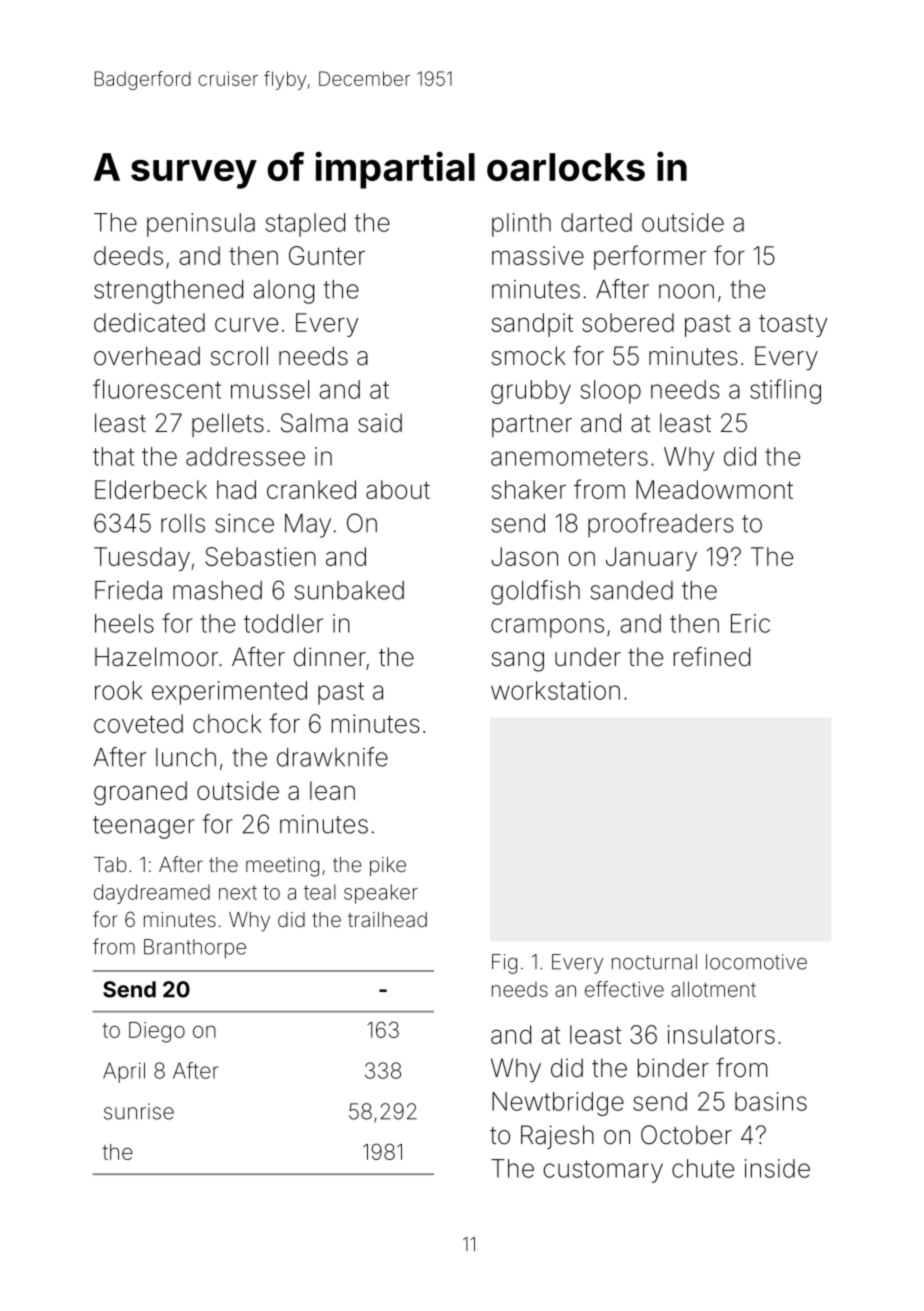 The height and width of the page is (1311, 924). I want to click on deeds, so click(128, 255).
